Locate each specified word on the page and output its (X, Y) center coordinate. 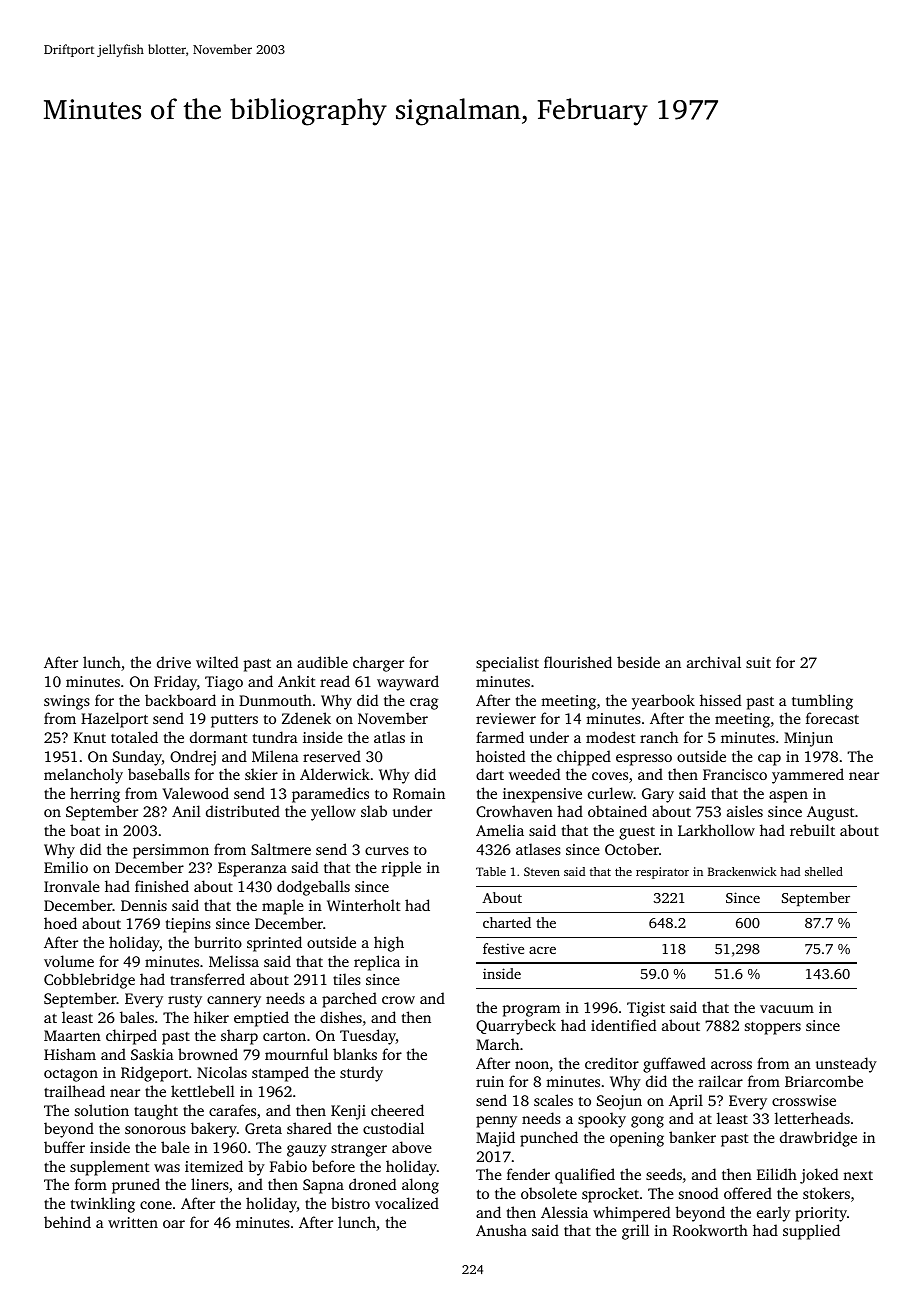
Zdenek (306, 718)
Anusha (501, 1230)
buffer (64, 1147)
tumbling (822, 702)
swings (67, 702)
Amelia (500, 830)
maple (283, 907)
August (831, 813)
